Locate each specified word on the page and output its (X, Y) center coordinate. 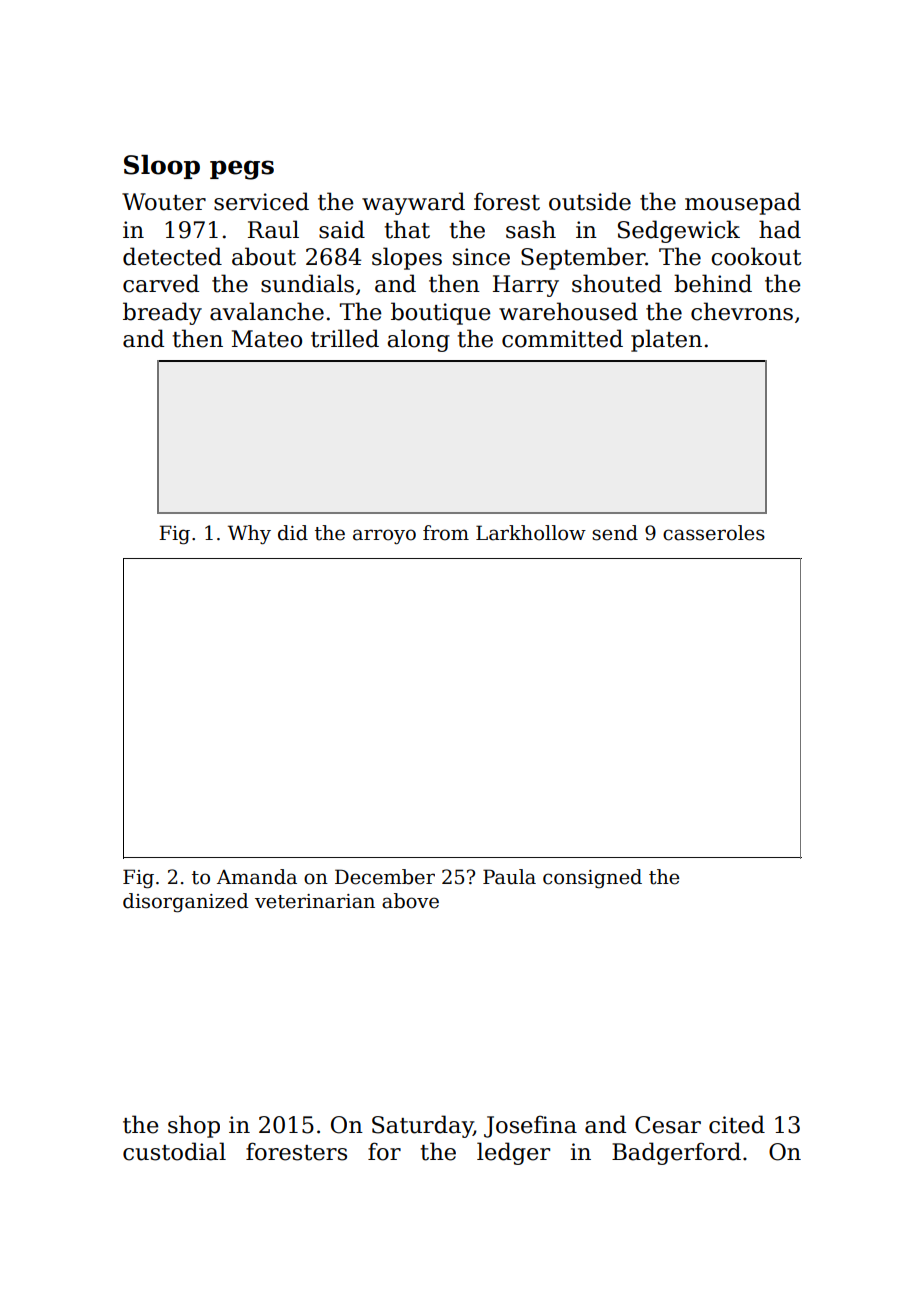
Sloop (162, 167)
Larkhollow (531, 533)
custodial (174, 1151)
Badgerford (676, 1153)
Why (249, 535)
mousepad (743, 203)
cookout (756, 256)
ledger (513, 1153)
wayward (413, 203)
